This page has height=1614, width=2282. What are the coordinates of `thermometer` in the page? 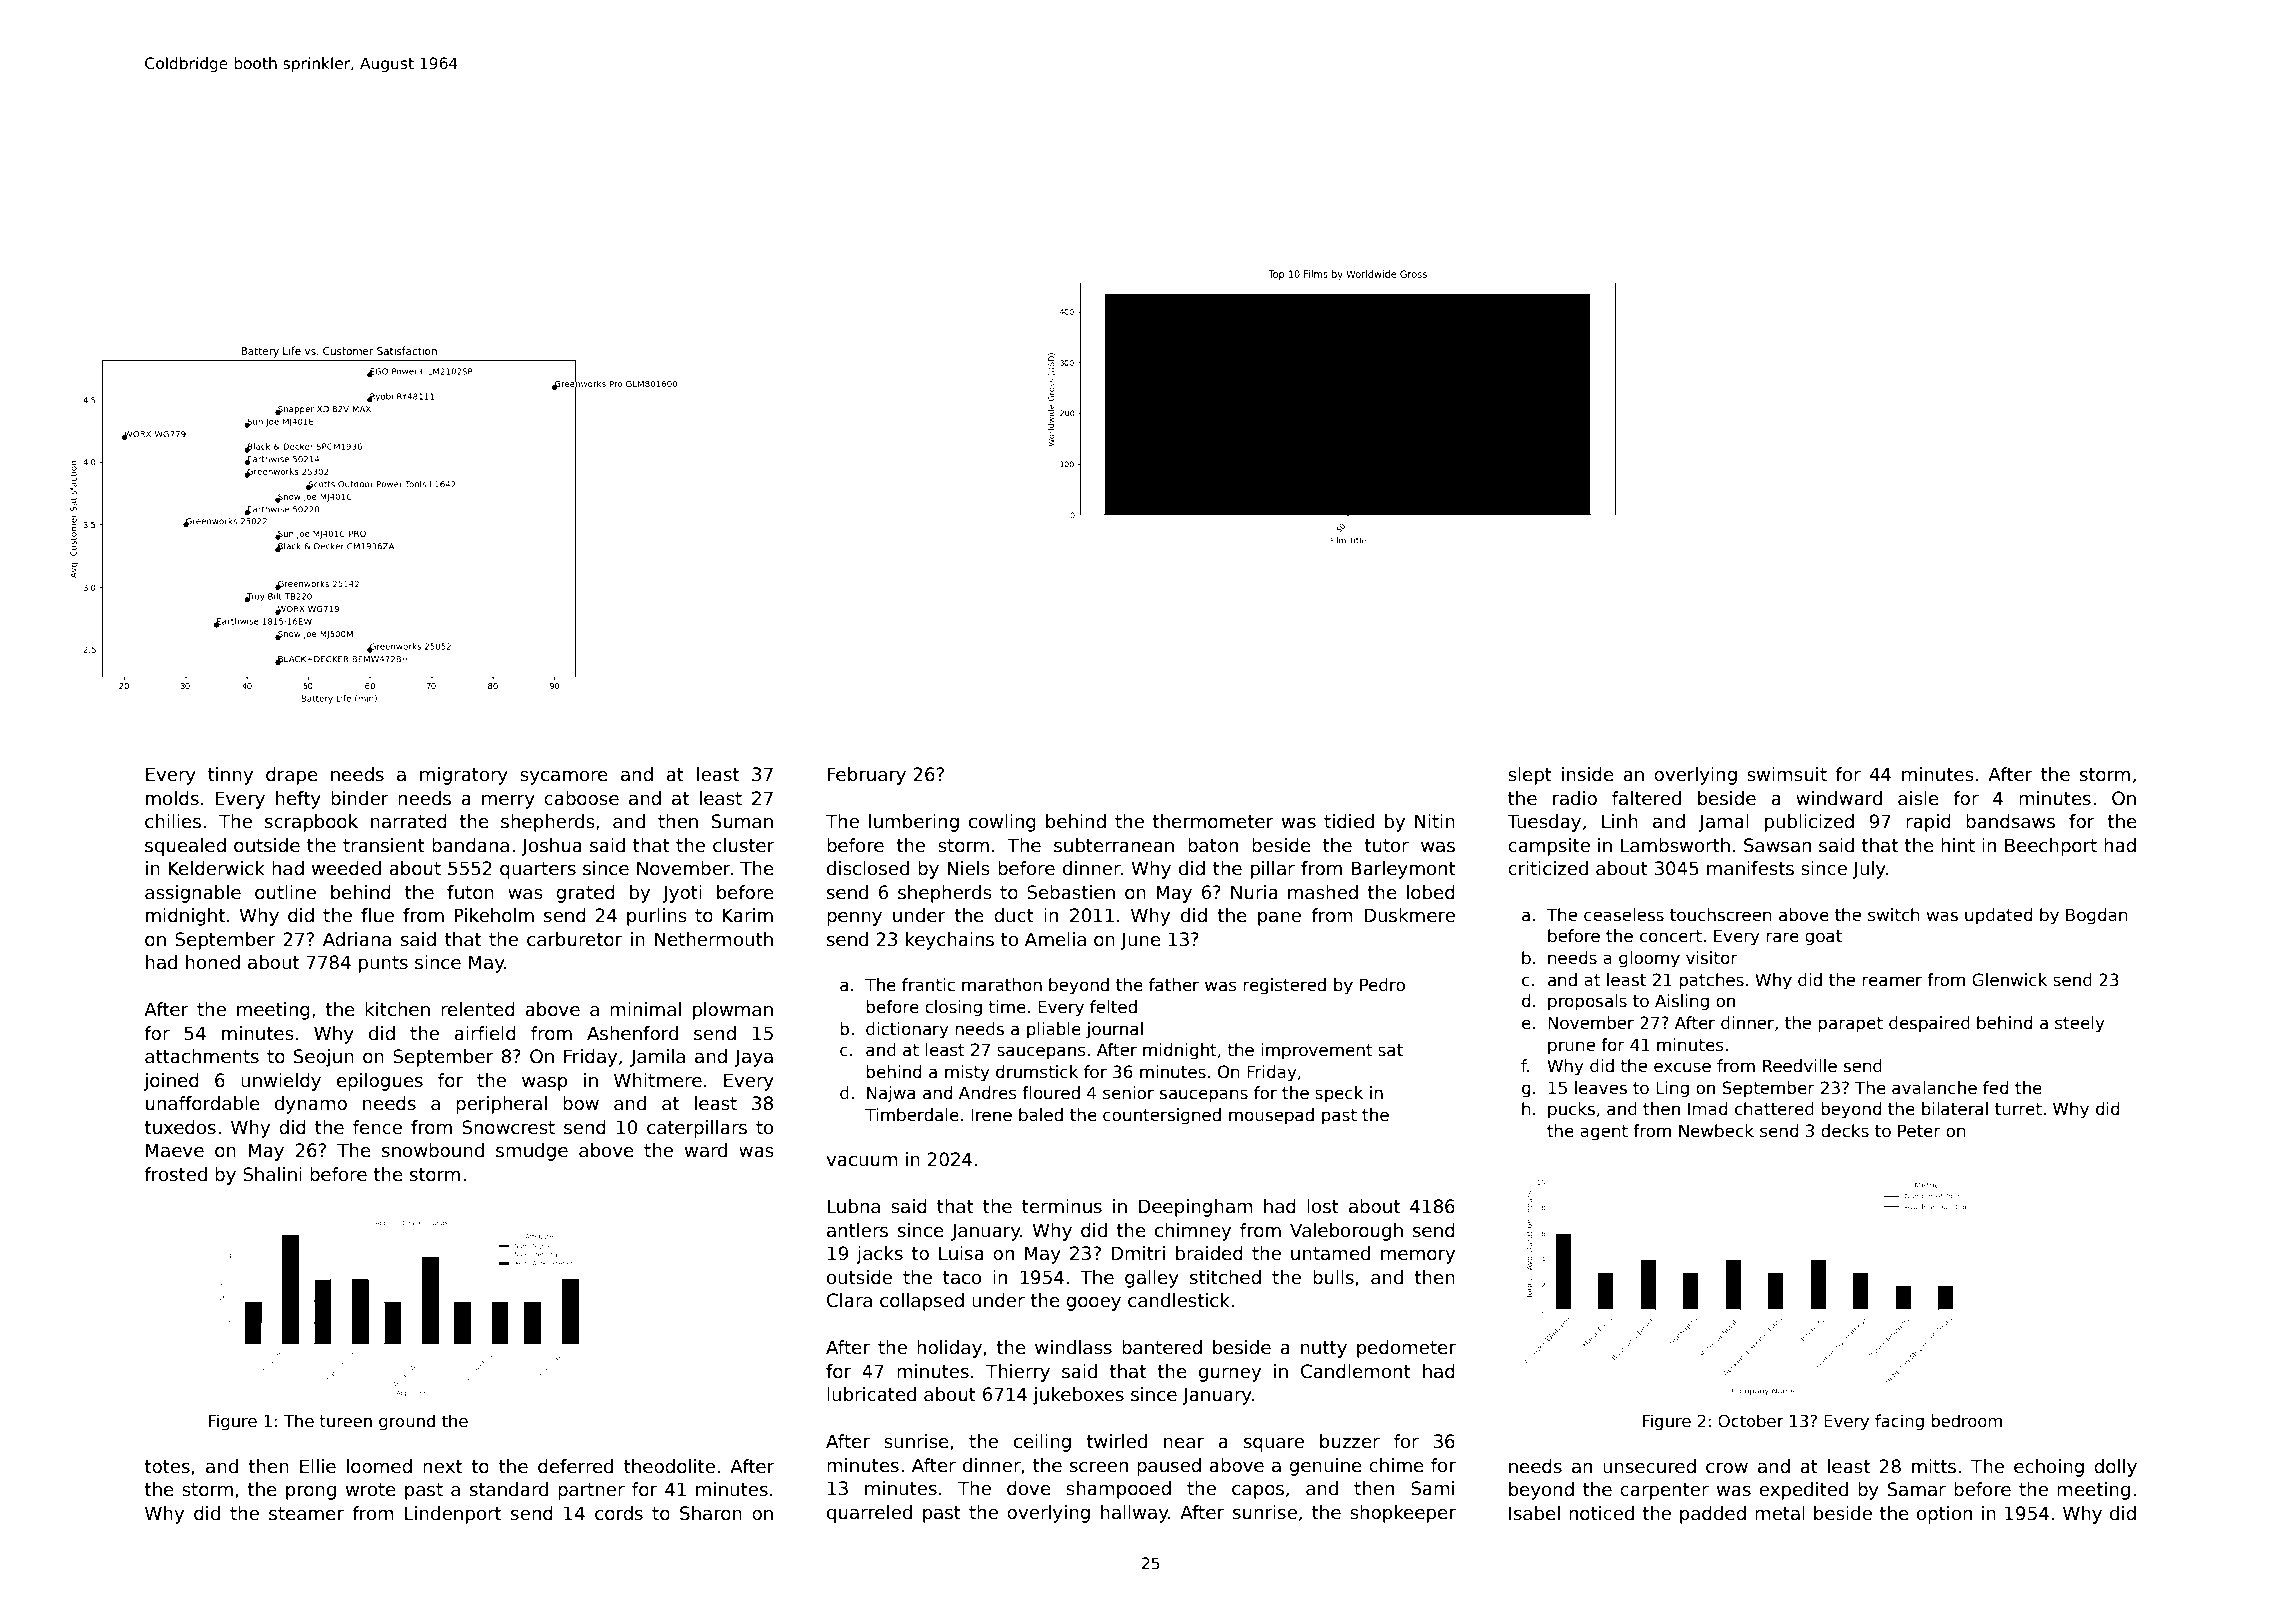 It's located at (1212, 821).
